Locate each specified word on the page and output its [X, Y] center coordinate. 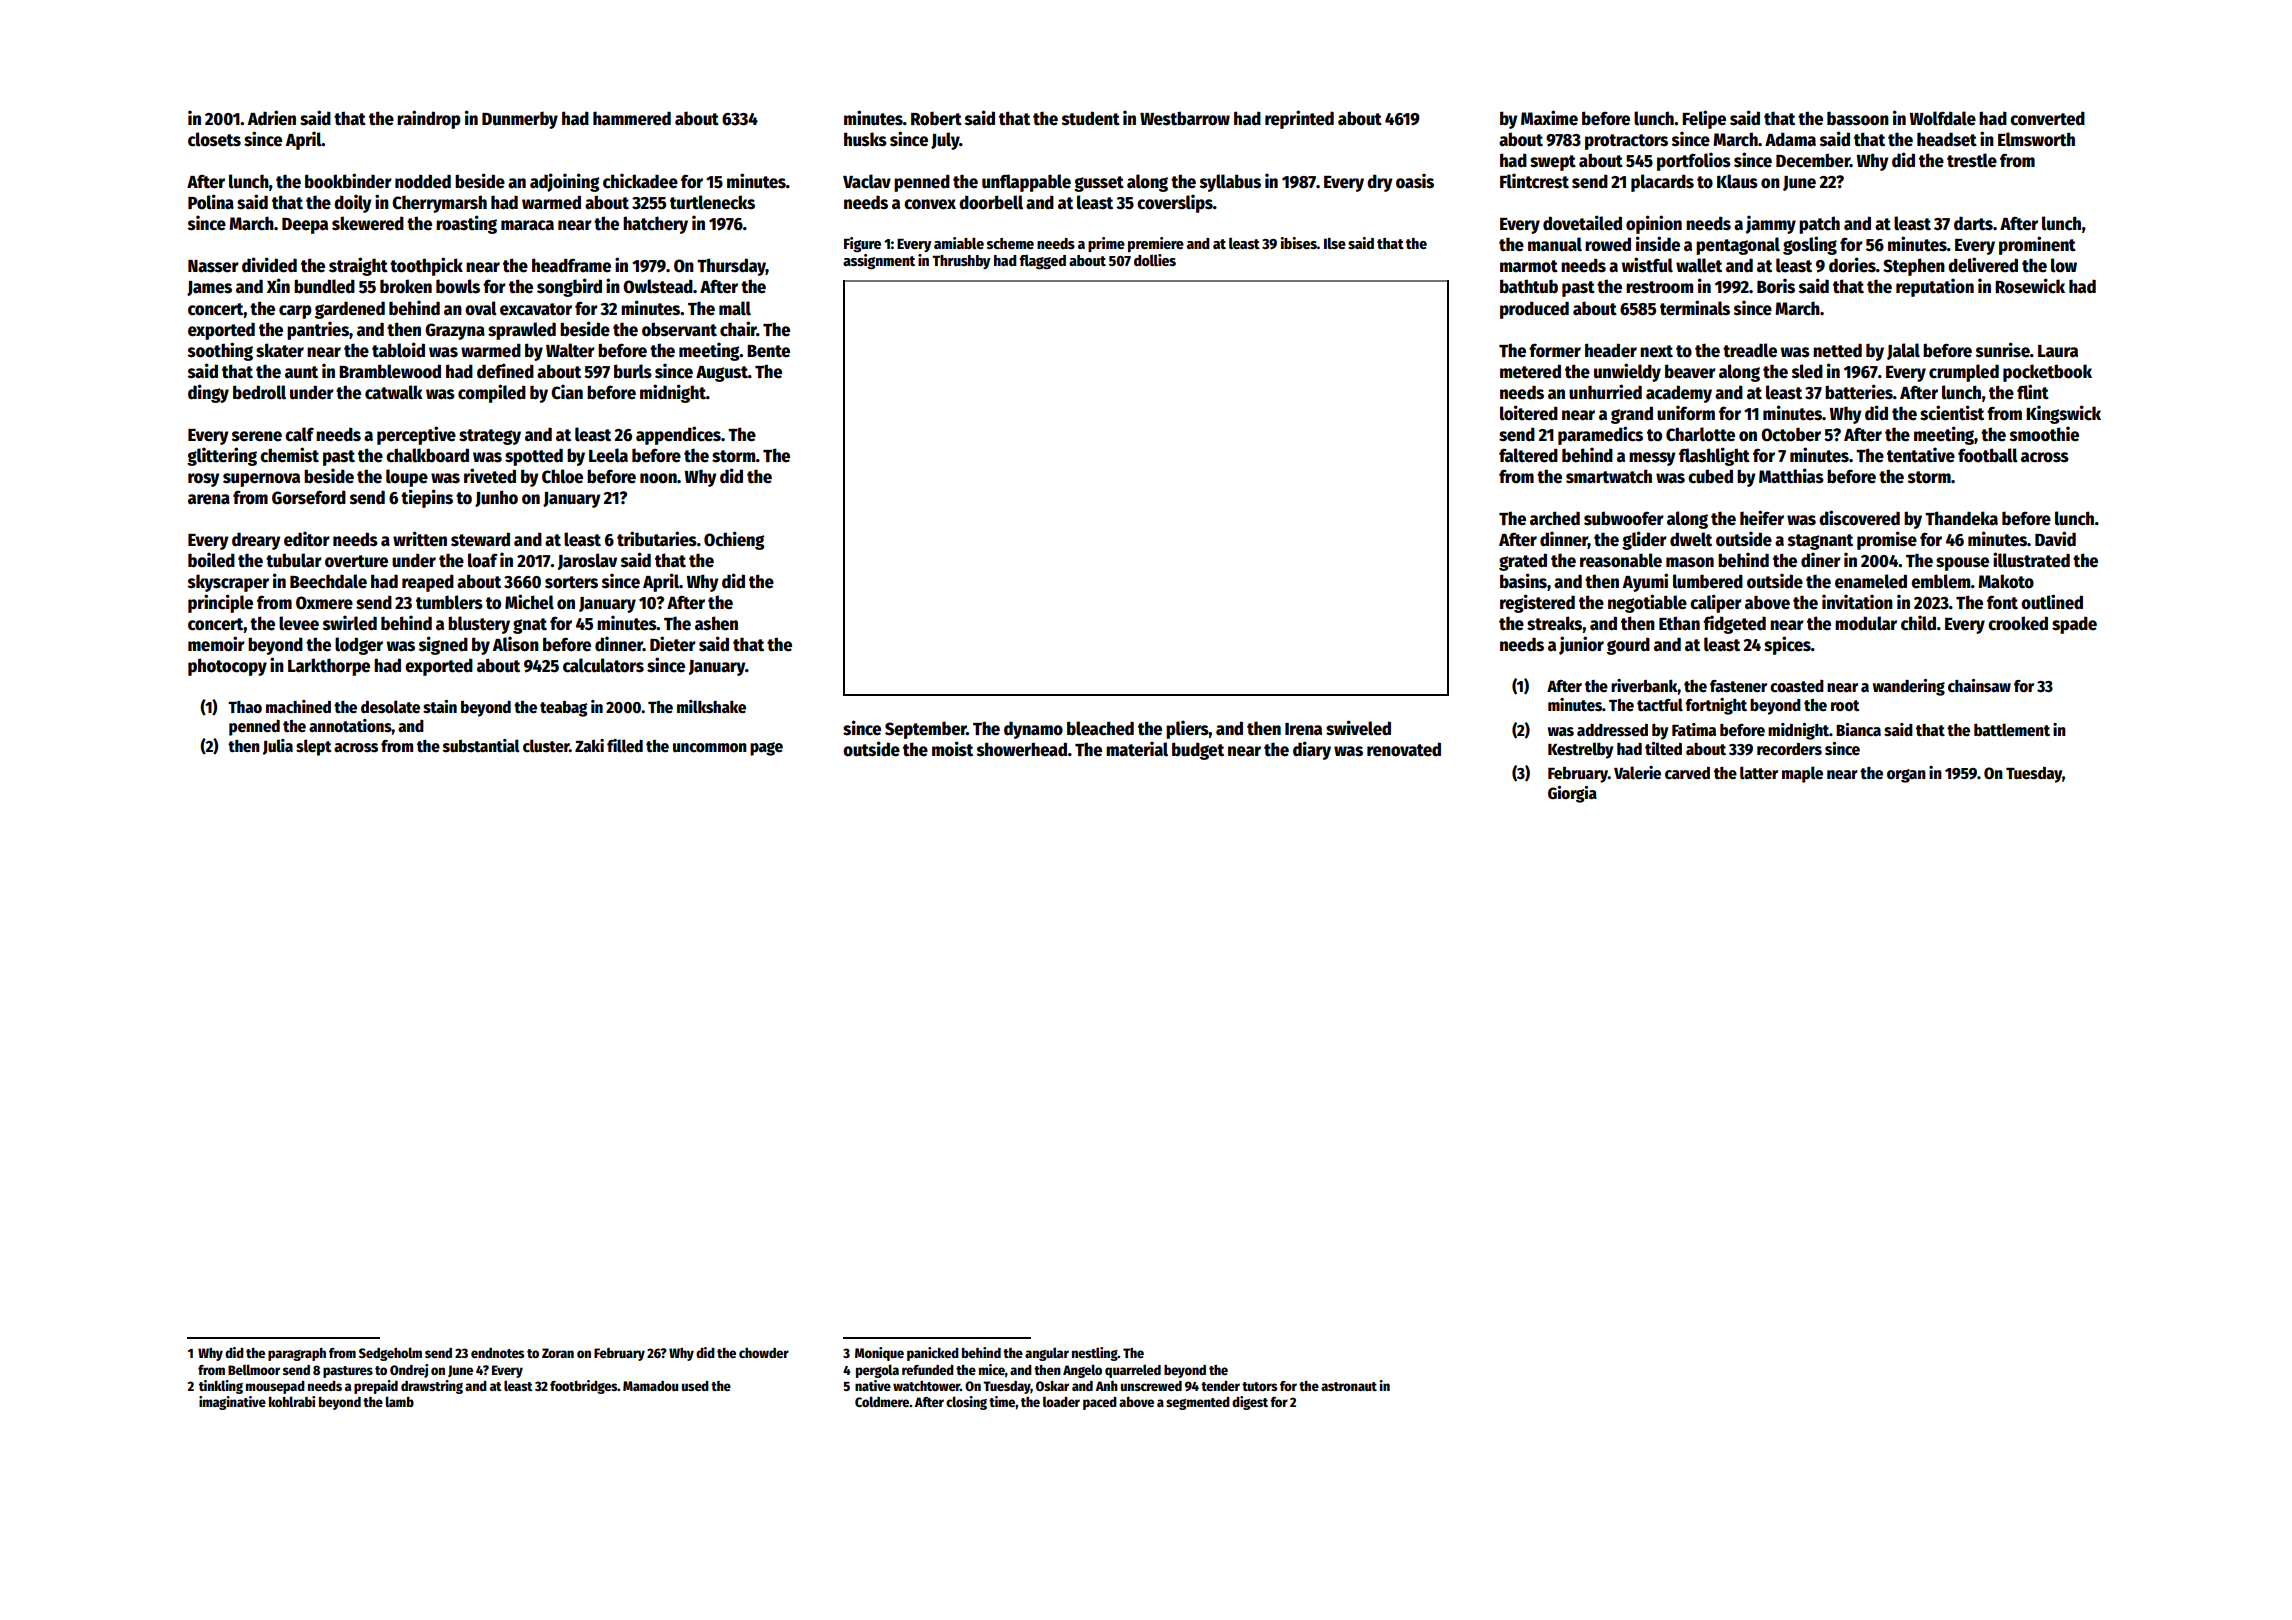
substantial [481, 745]
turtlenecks [712, 202]
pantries [318, 330]
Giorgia [1572, 794]
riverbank [1644, 686]
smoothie [2044, 434]
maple [1802, 774]
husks [865, 139]
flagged [1042, 262]
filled [625, 746]
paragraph [297, 1354]
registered [1537, 603]
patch [1819, 225]
